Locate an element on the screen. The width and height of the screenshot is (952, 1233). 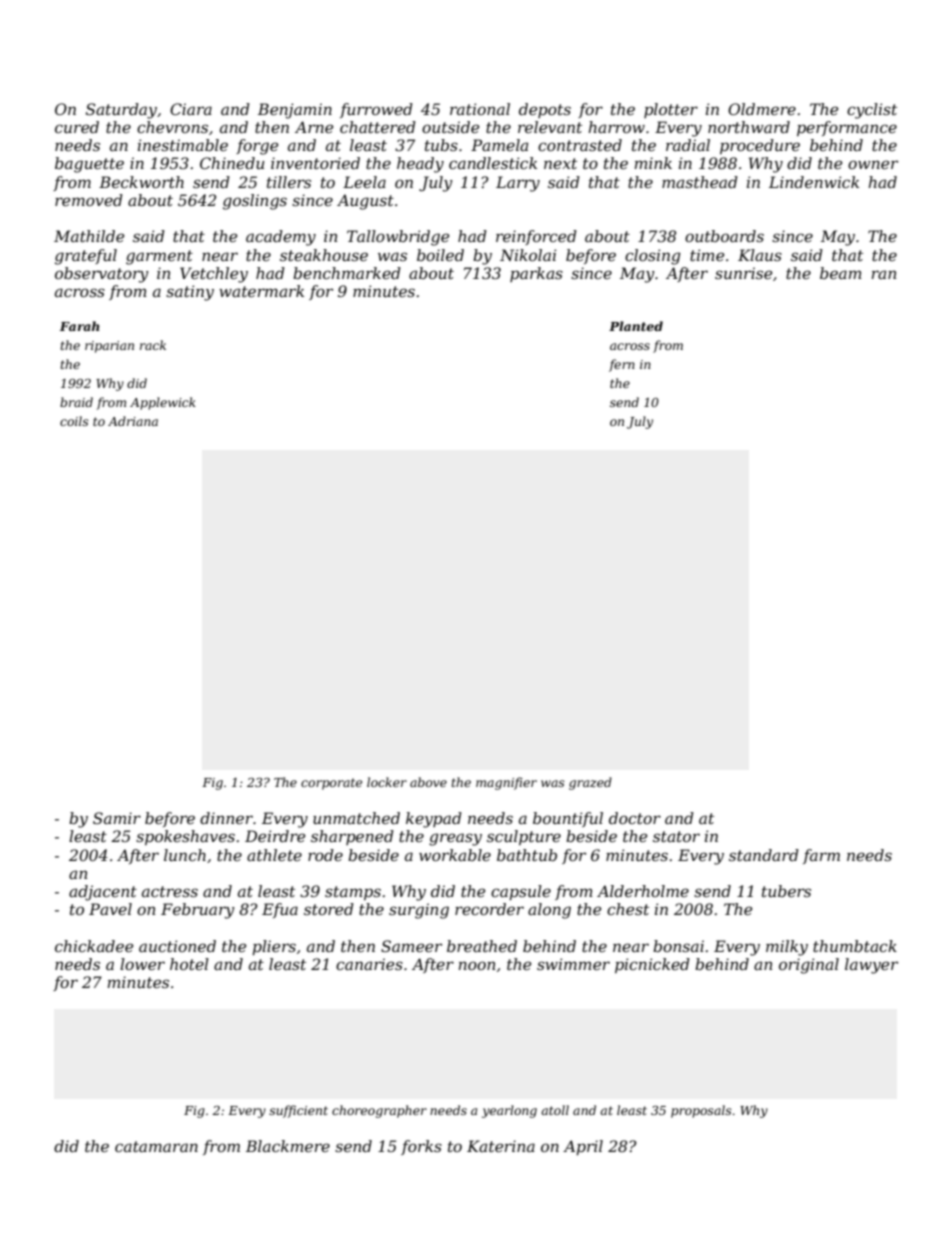
Adriana is located at coordinates (133, 421).
